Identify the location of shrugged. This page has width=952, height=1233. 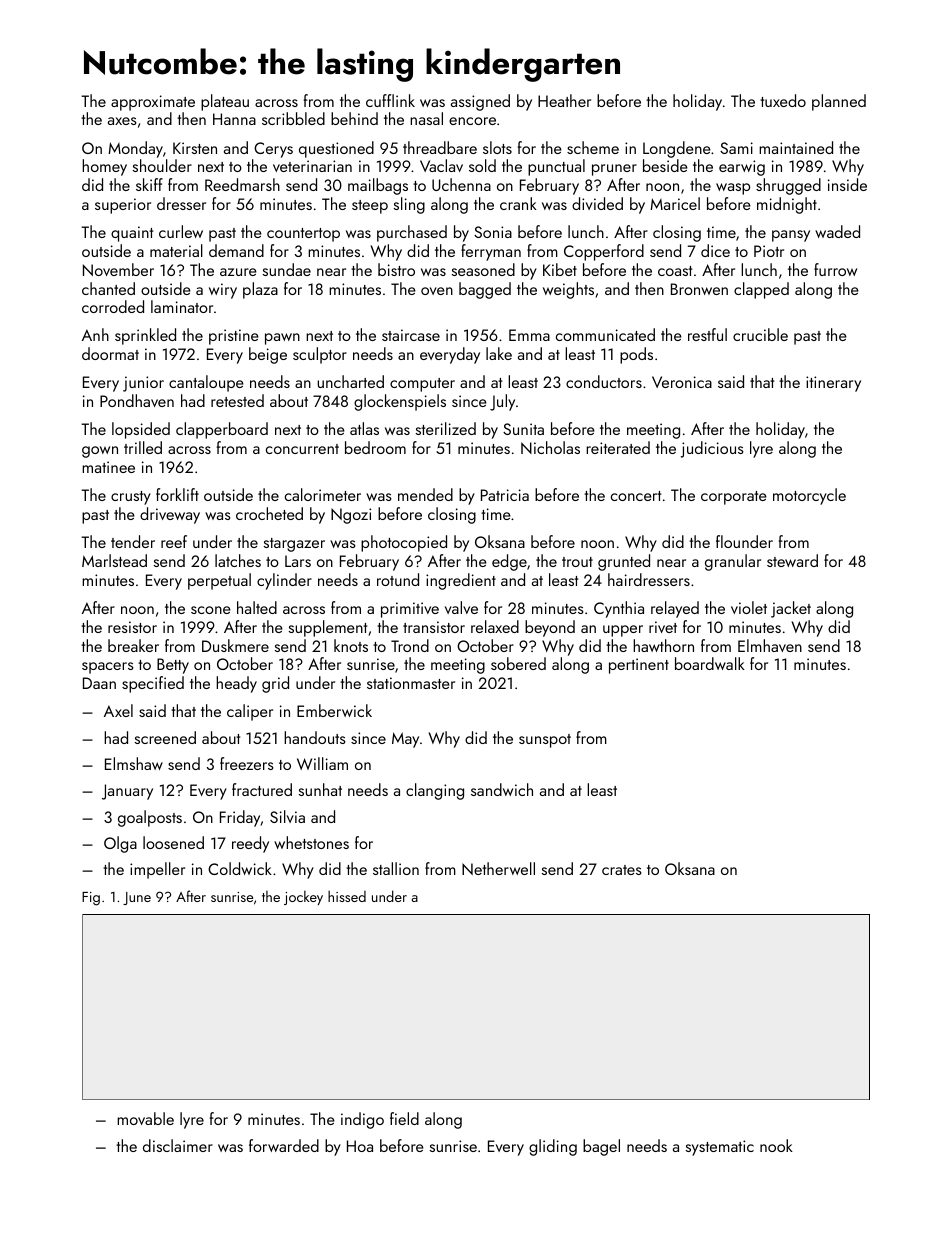
(788, 186).
